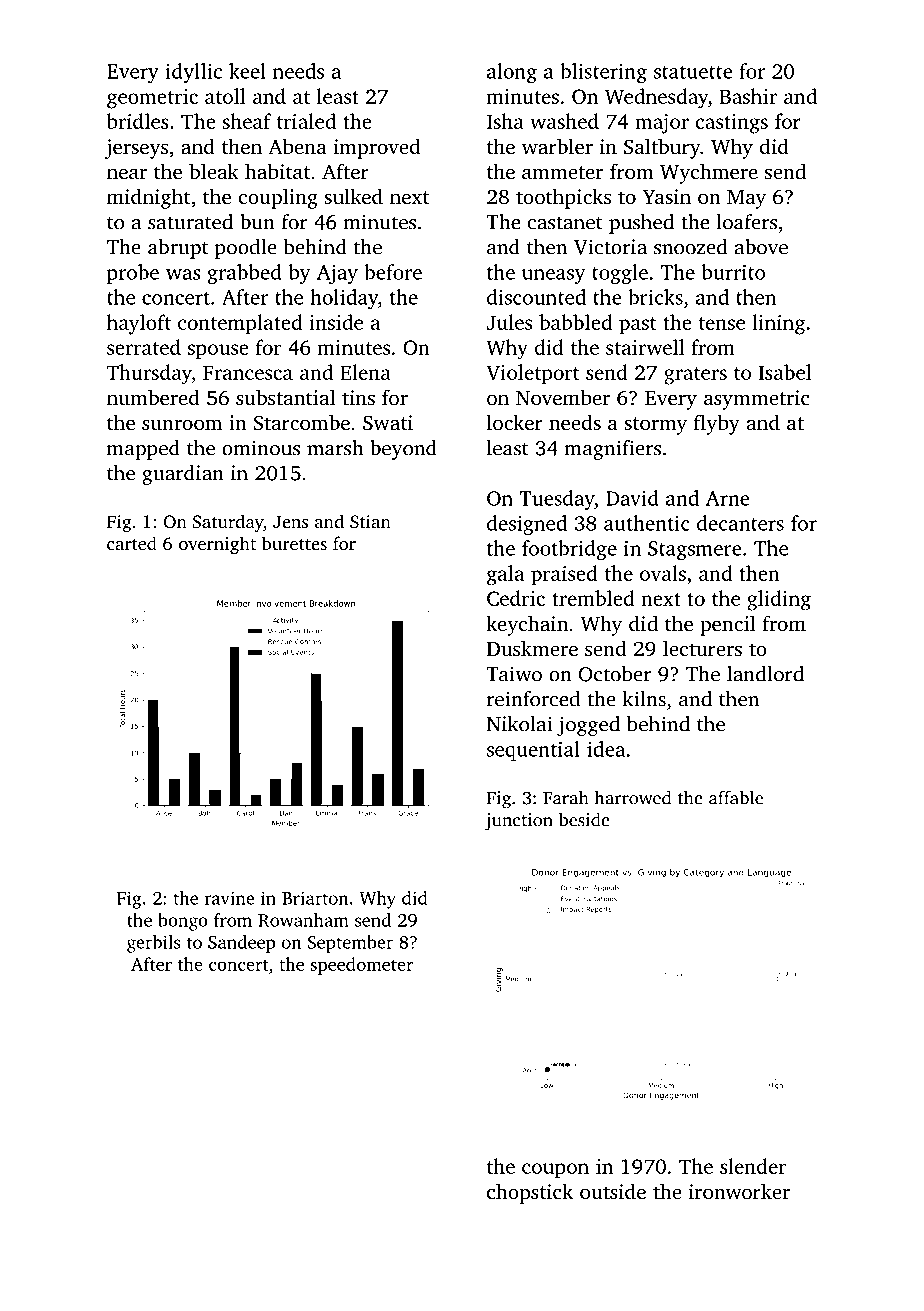 This page has width=924, height=1311. I want to click on Violetport, so click(532, 374).
